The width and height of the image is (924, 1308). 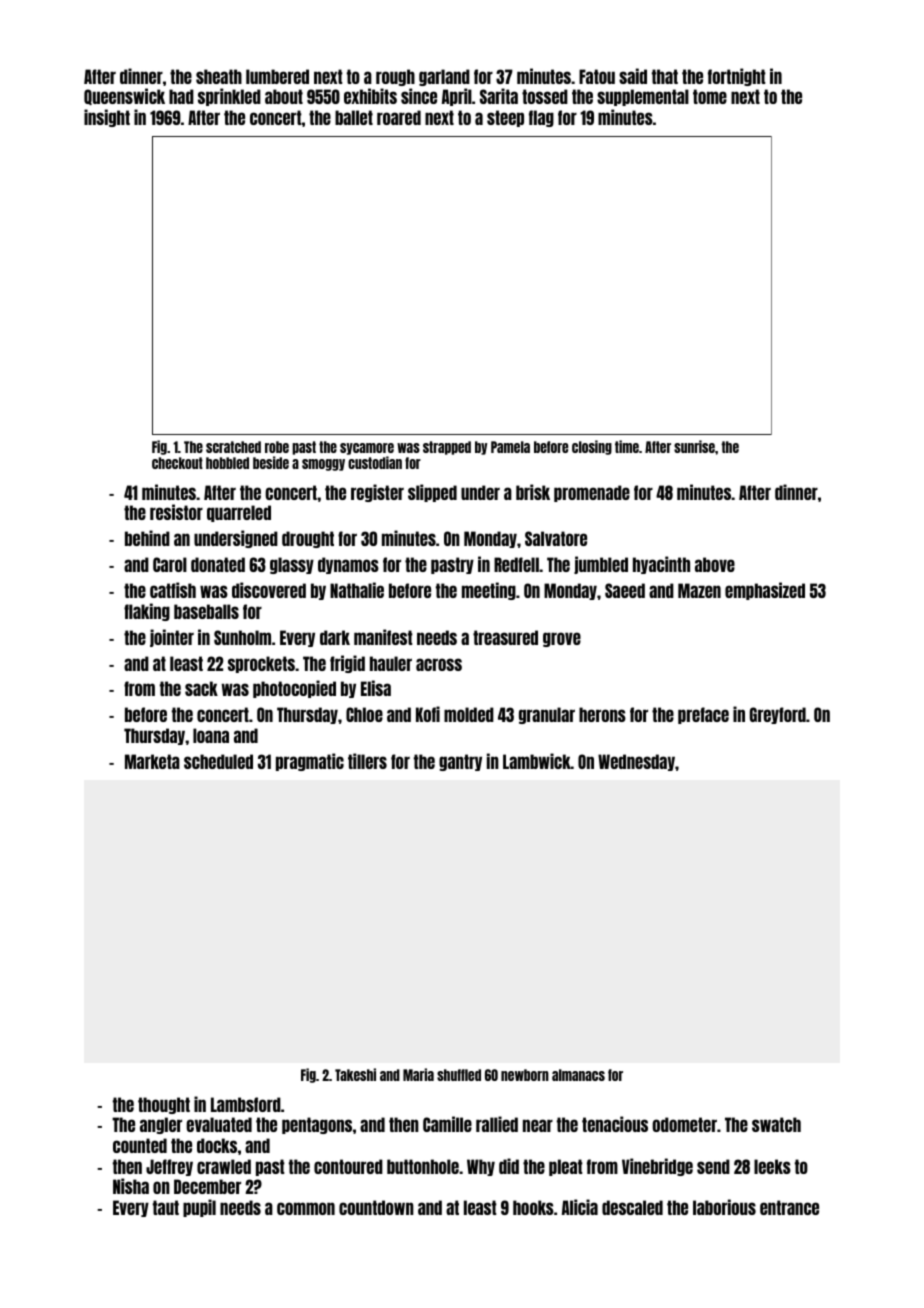 I want to click on gantry, so click(x=460, y=762).
